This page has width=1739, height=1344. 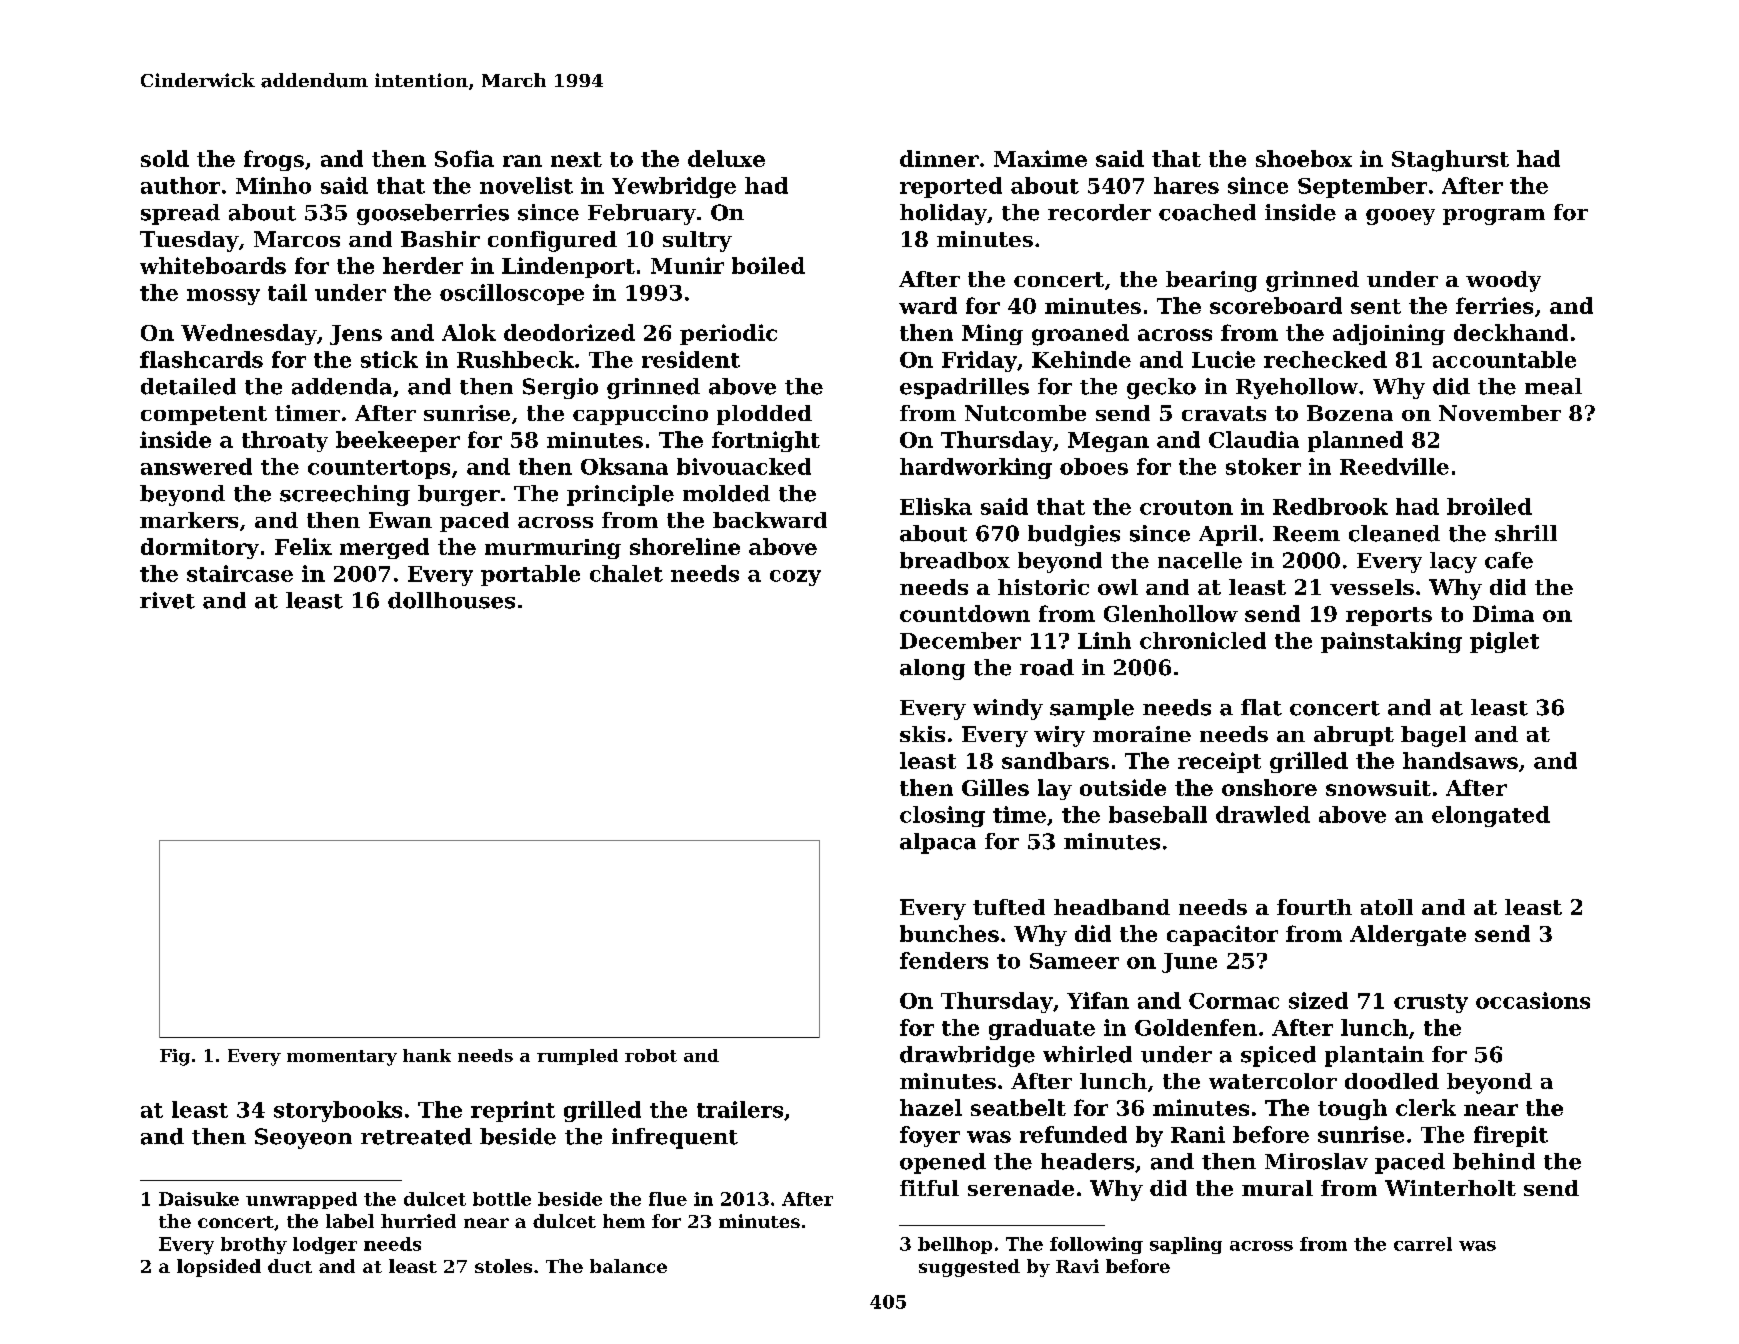 I want to click on duct, so click(x=290, y=1266).
